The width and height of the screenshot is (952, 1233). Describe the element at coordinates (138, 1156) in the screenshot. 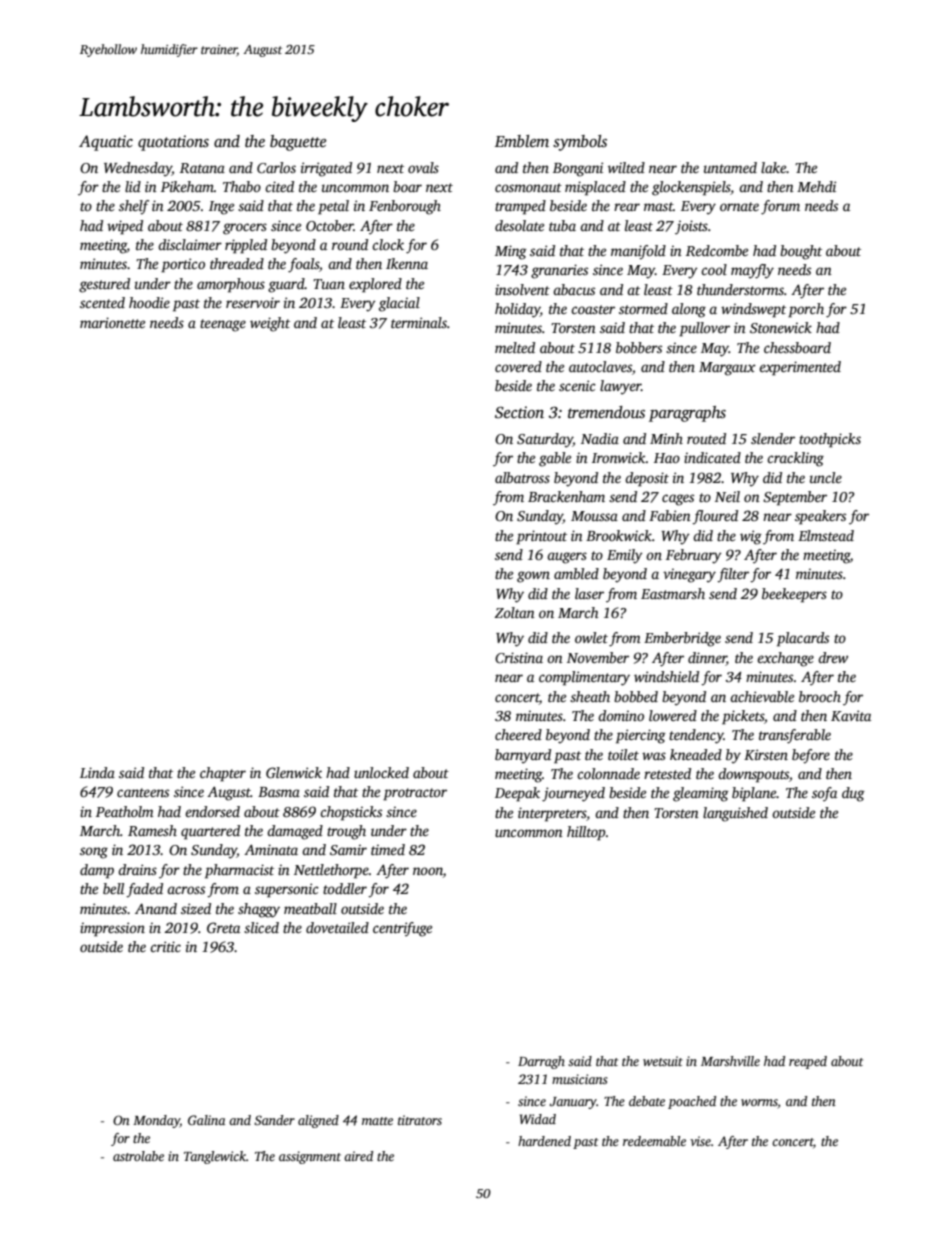

I see `astrolabe` at that location.
